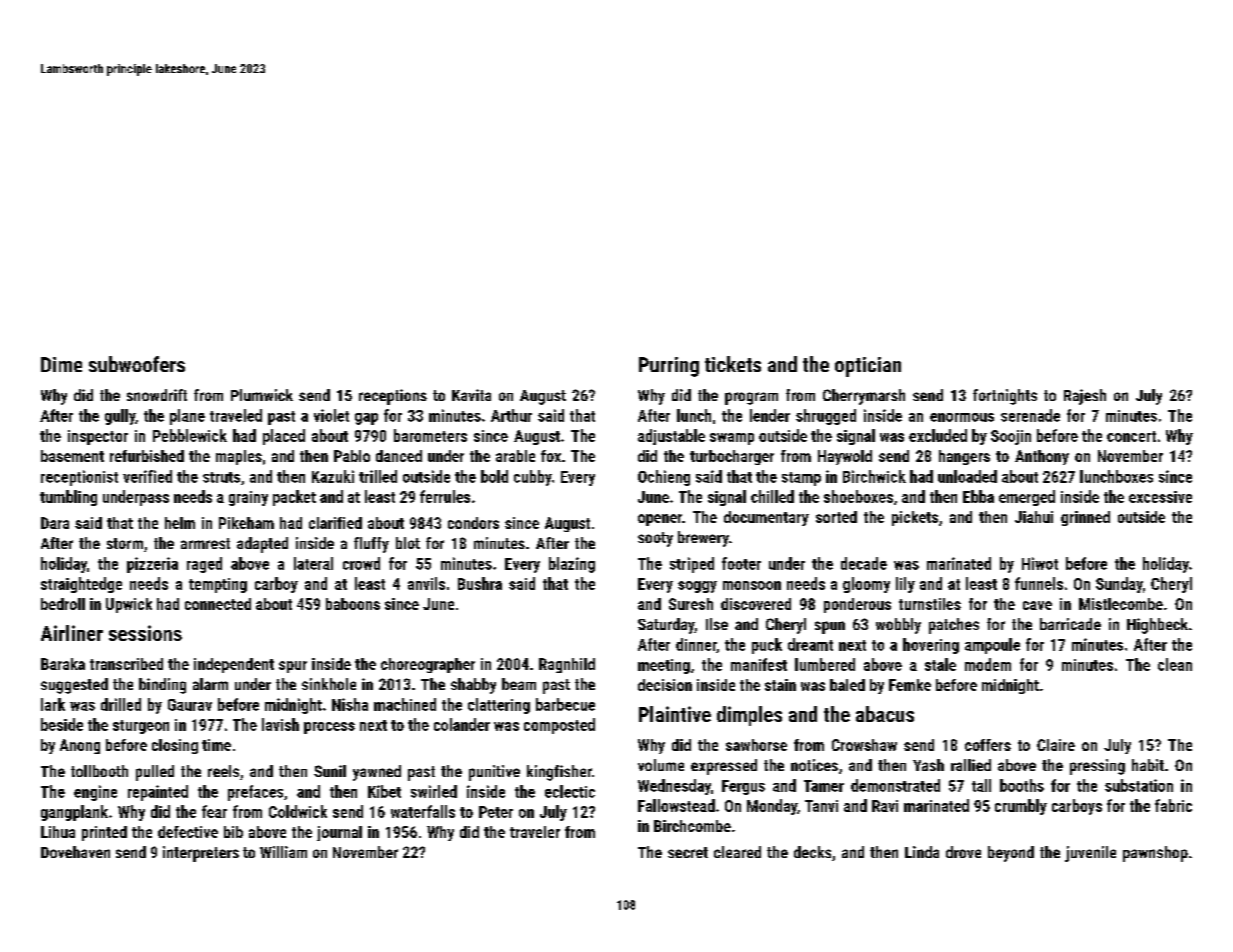  Describe the element at coordinates (772, 807) in the screenshot. I see `Monday` at that location.
